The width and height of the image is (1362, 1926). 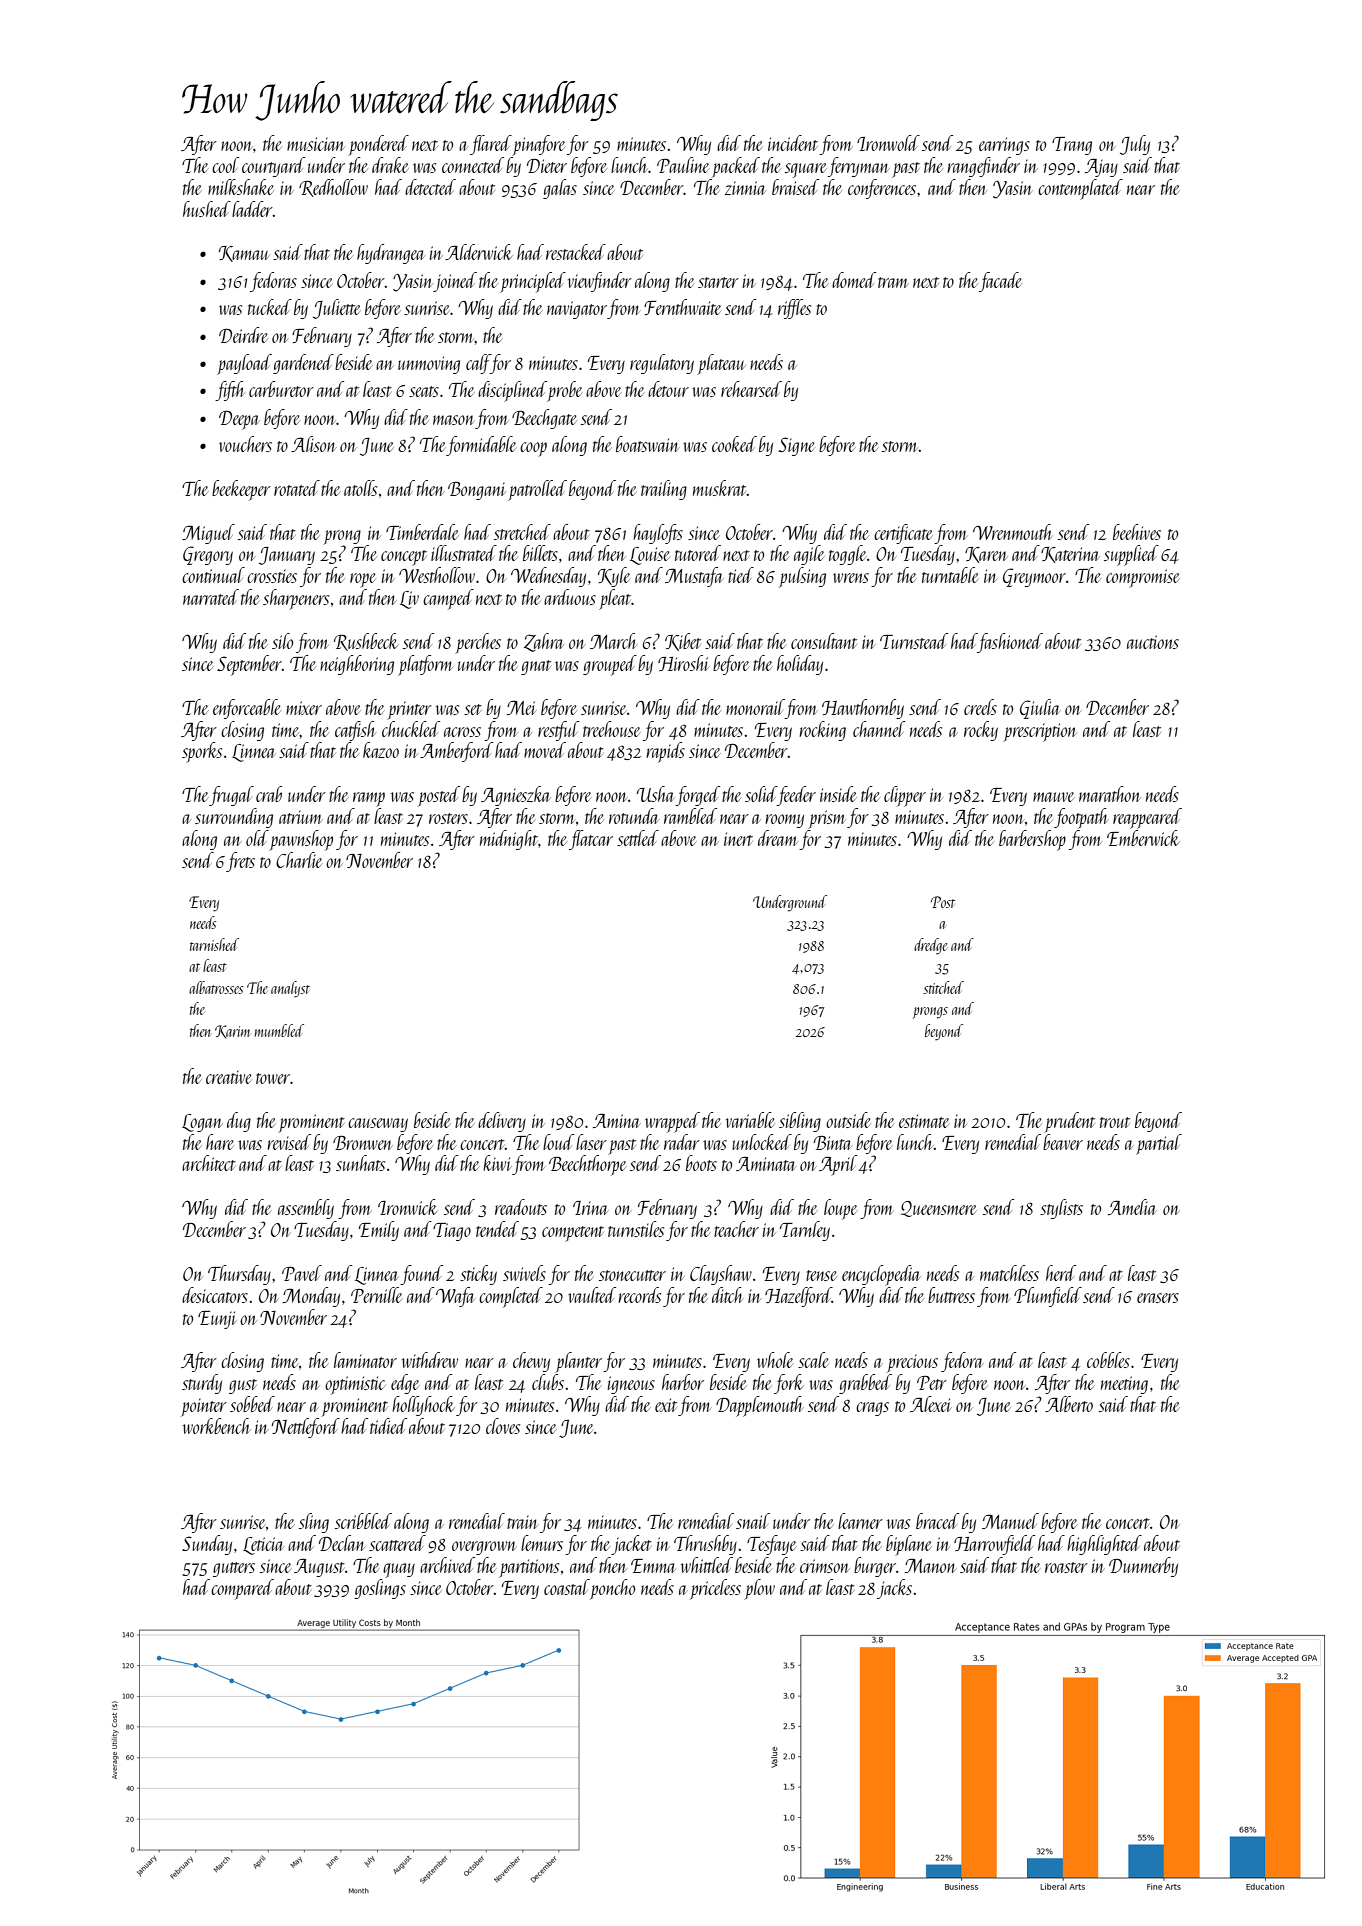 What do you see at coordinates (721, 1275) in the image?
I see `Clayshaw` at bounding box center [721, 1275].
